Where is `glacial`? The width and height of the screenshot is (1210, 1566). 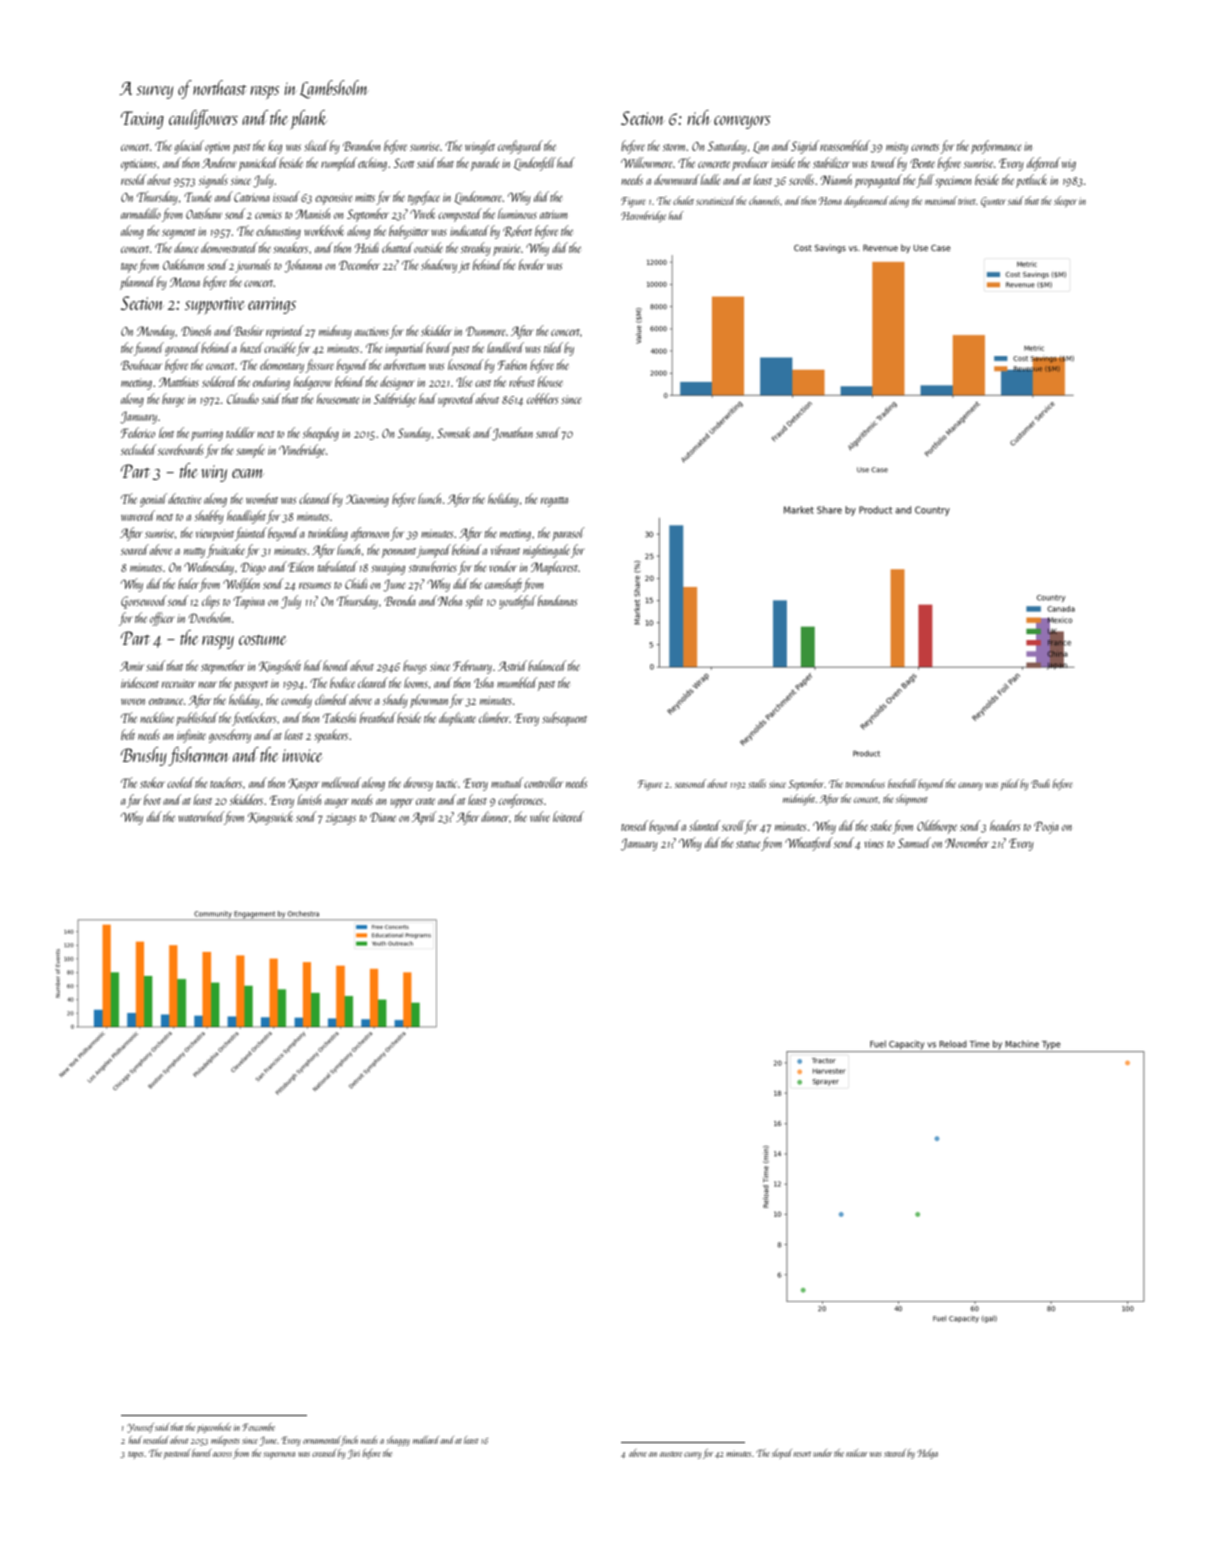
glacial is located at coordinates (189, 147).
